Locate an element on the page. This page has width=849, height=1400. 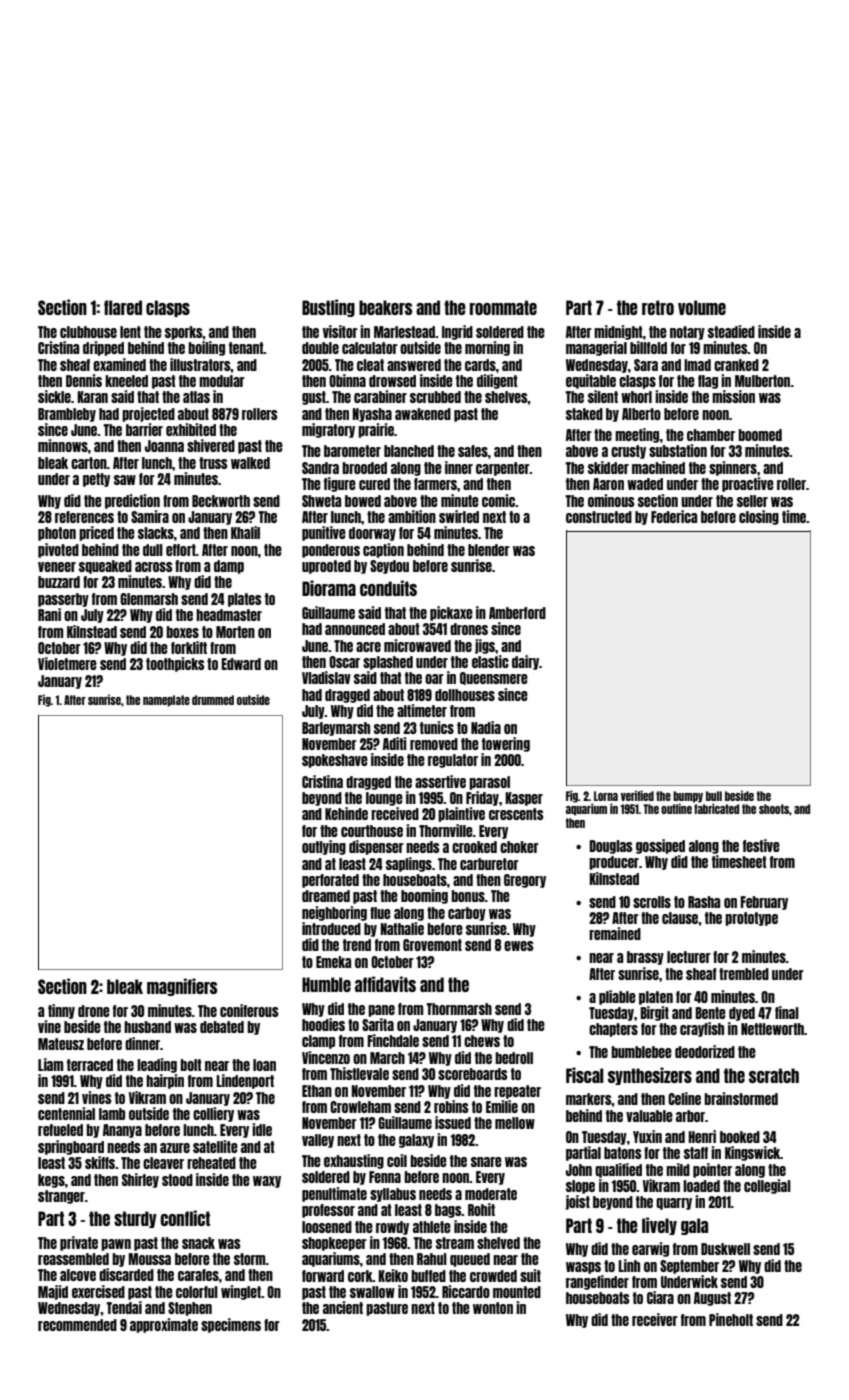
volume is located at coordinates (702, 307).
